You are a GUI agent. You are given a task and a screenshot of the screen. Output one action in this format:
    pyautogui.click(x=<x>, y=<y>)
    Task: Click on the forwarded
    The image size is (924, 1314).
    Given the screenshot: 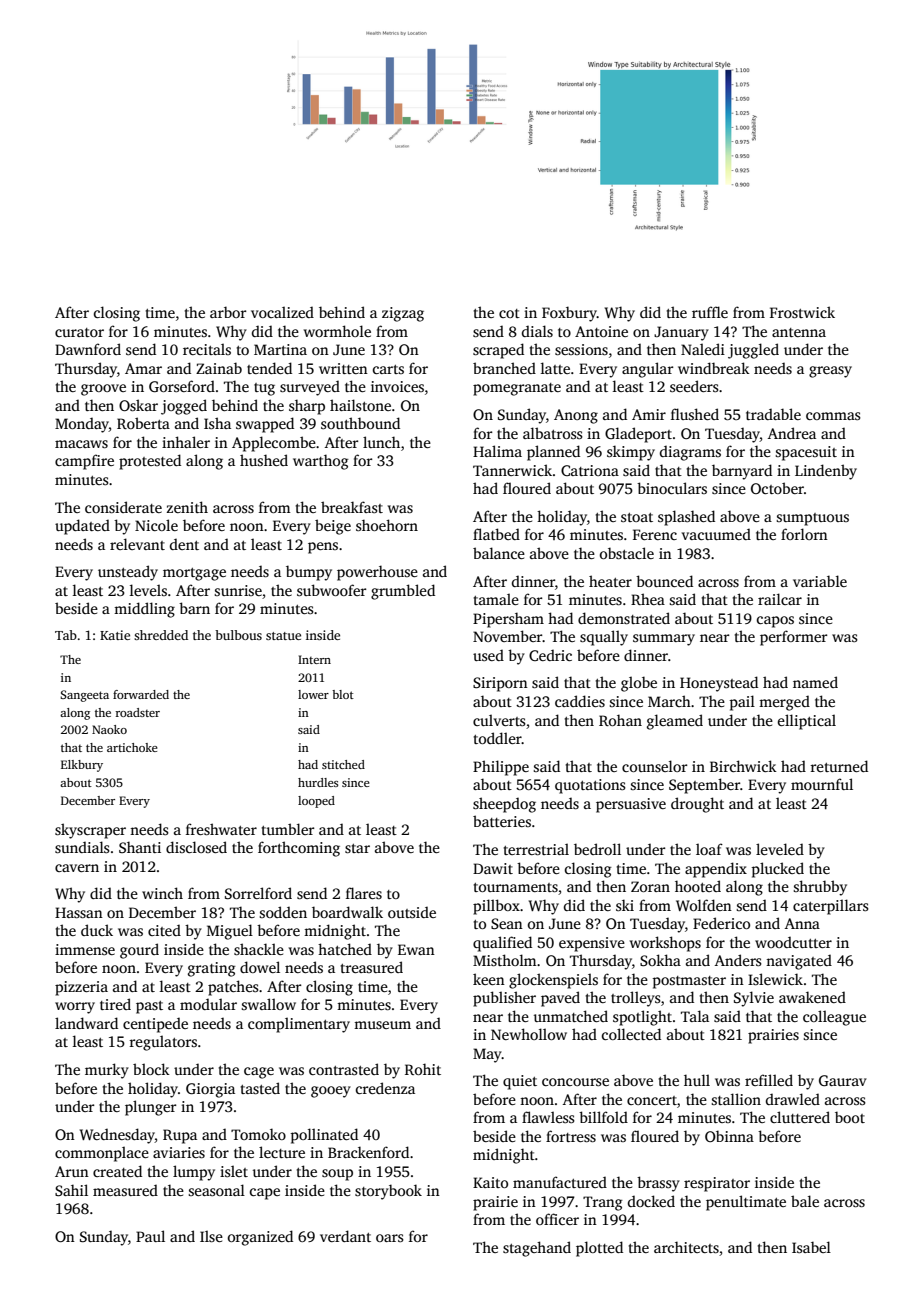 What is the action you would take?
    pyautogui.click(x=141, y=694)
